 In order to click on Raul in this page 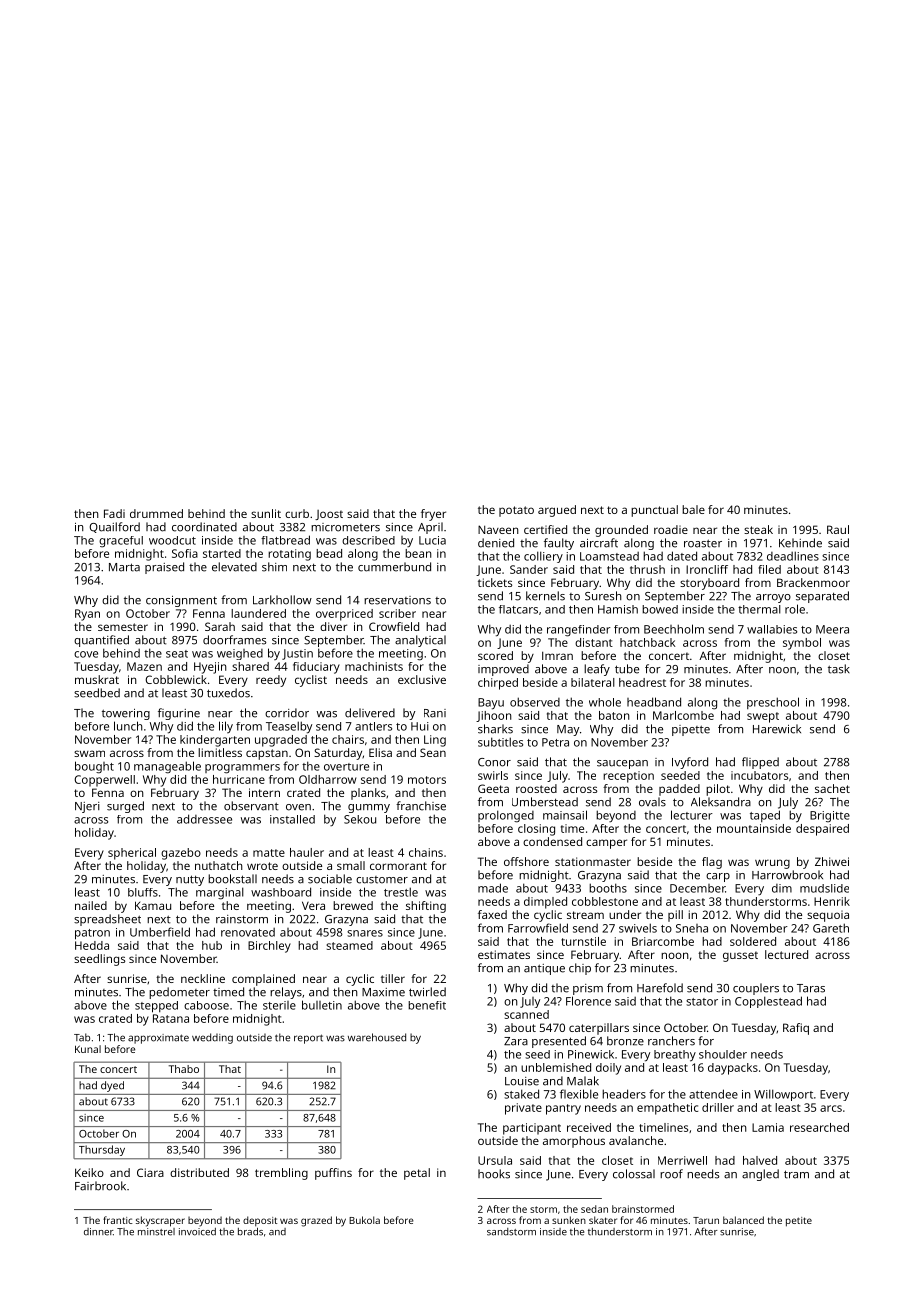, I will do `click(838, 529)`.
